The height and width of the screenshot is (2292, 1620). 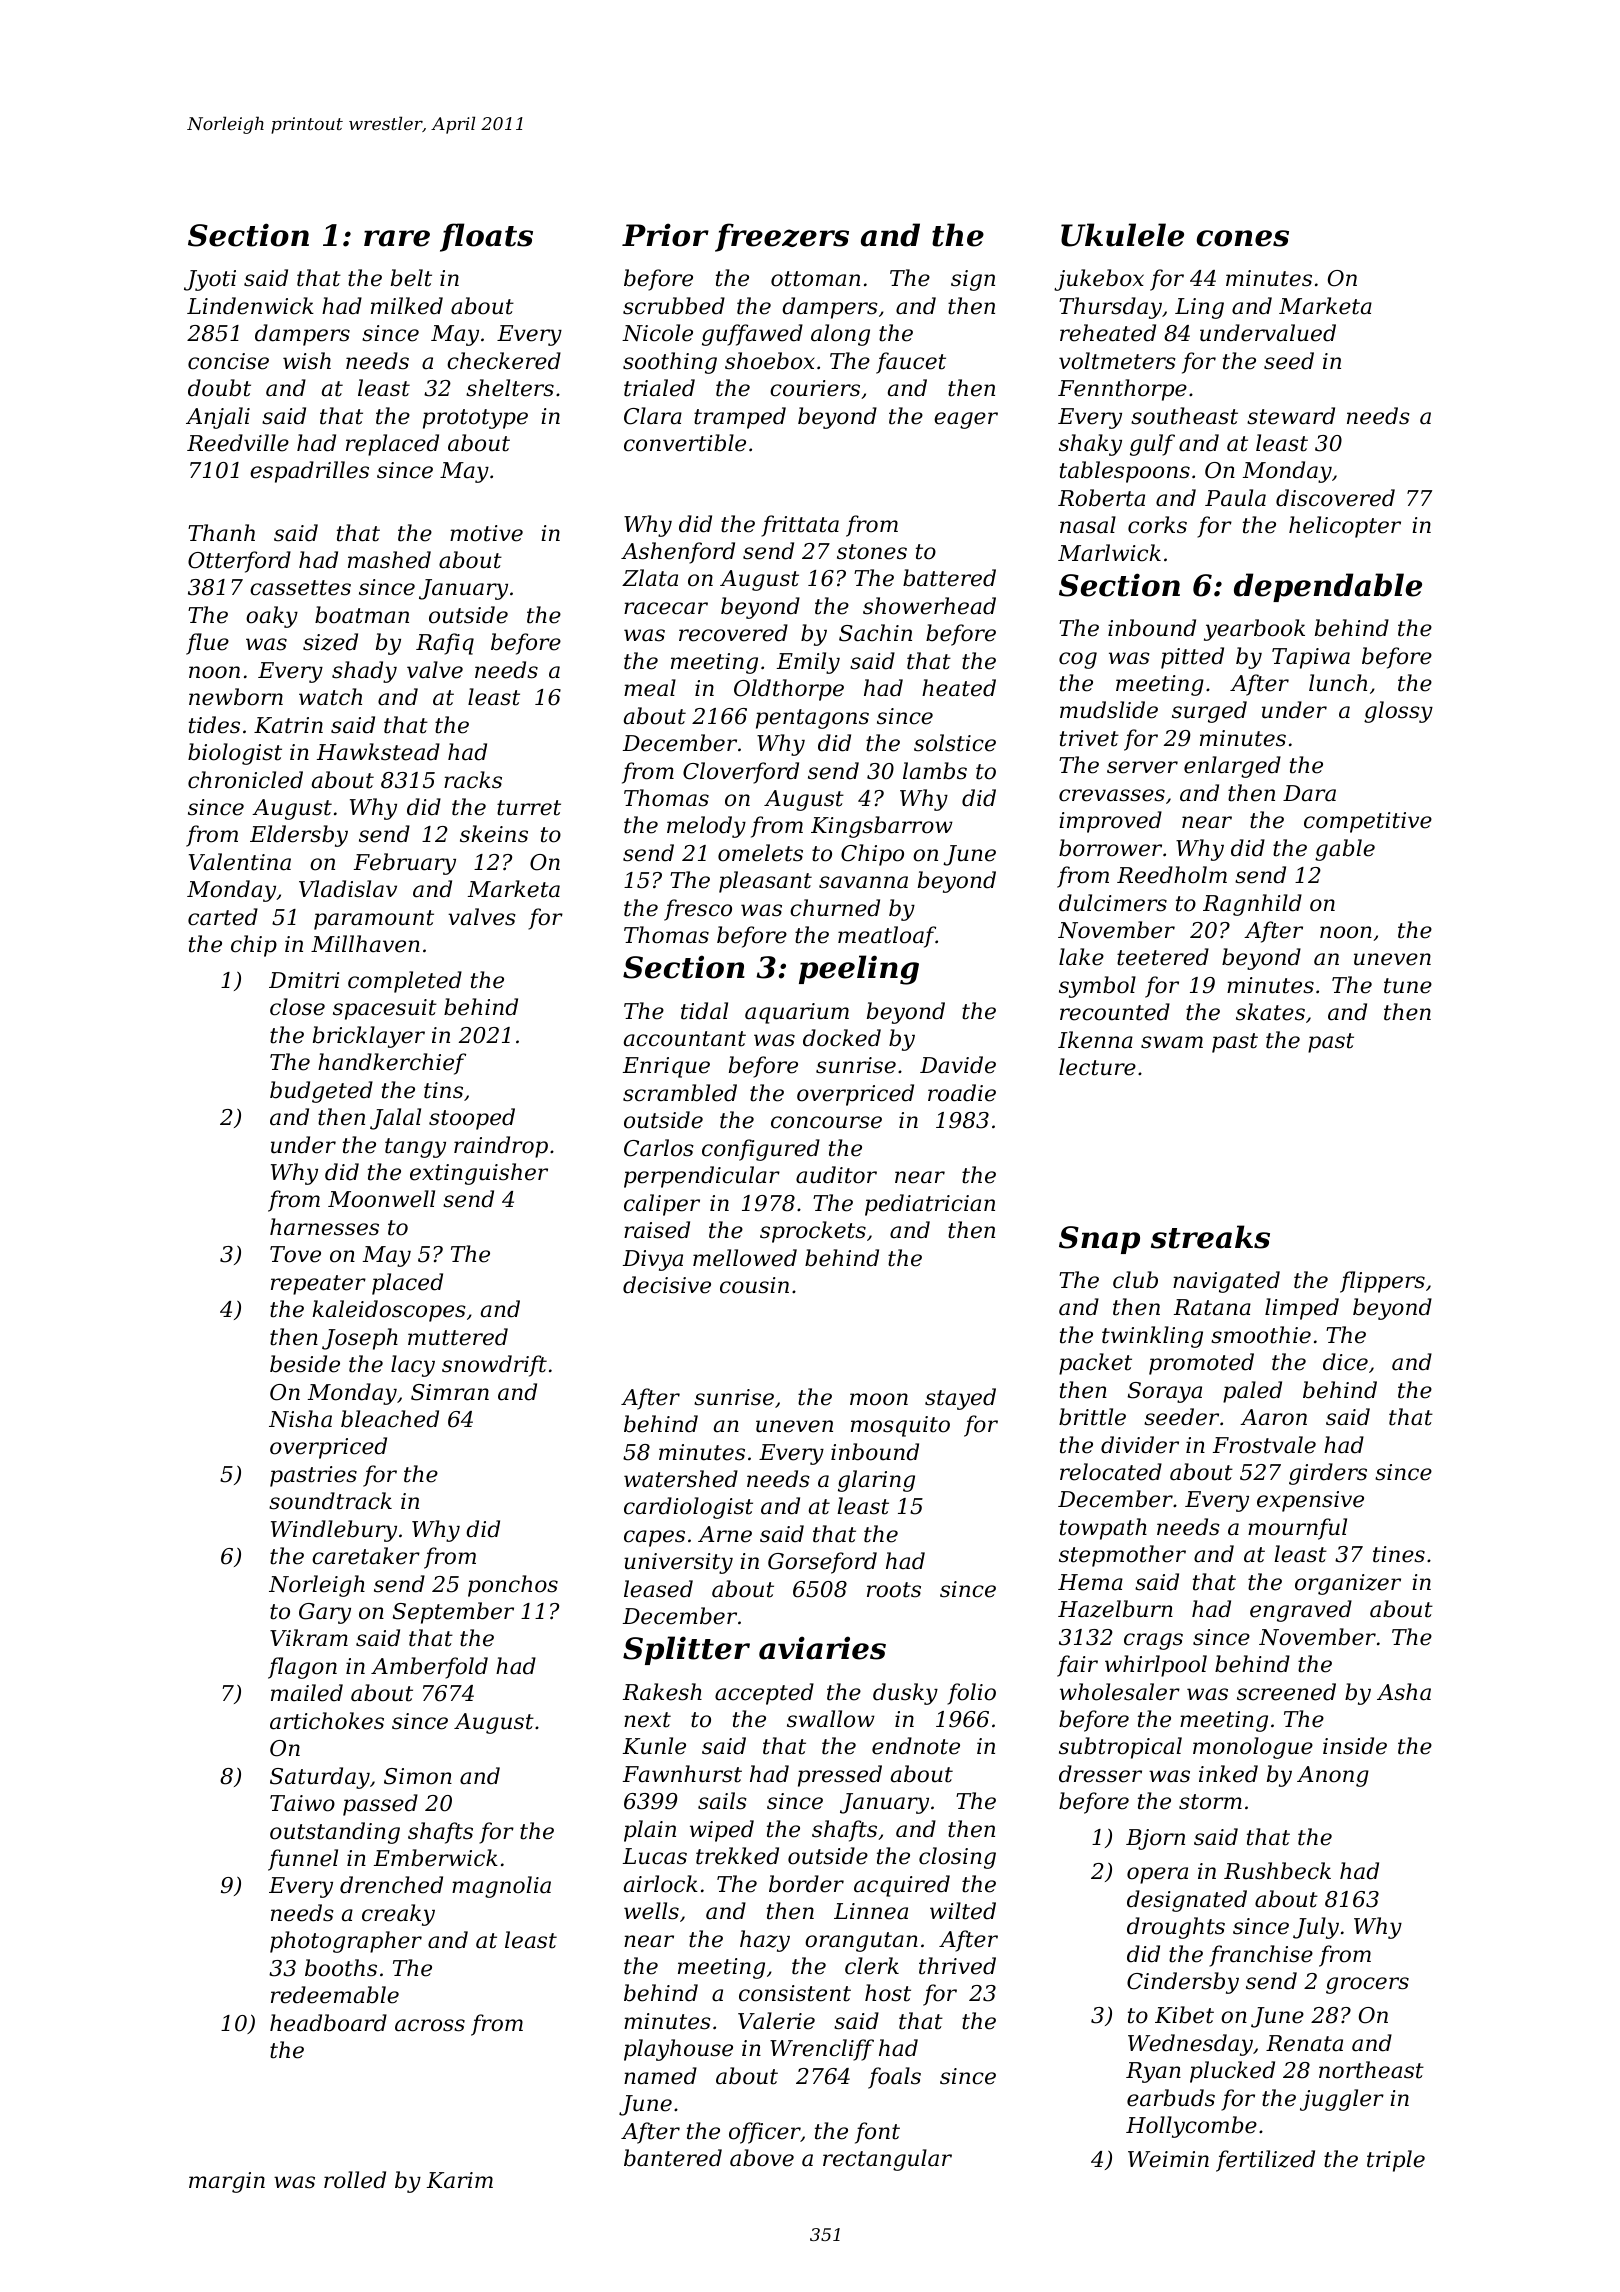 I want to click on Sachin, so click(x=875, y=633).
